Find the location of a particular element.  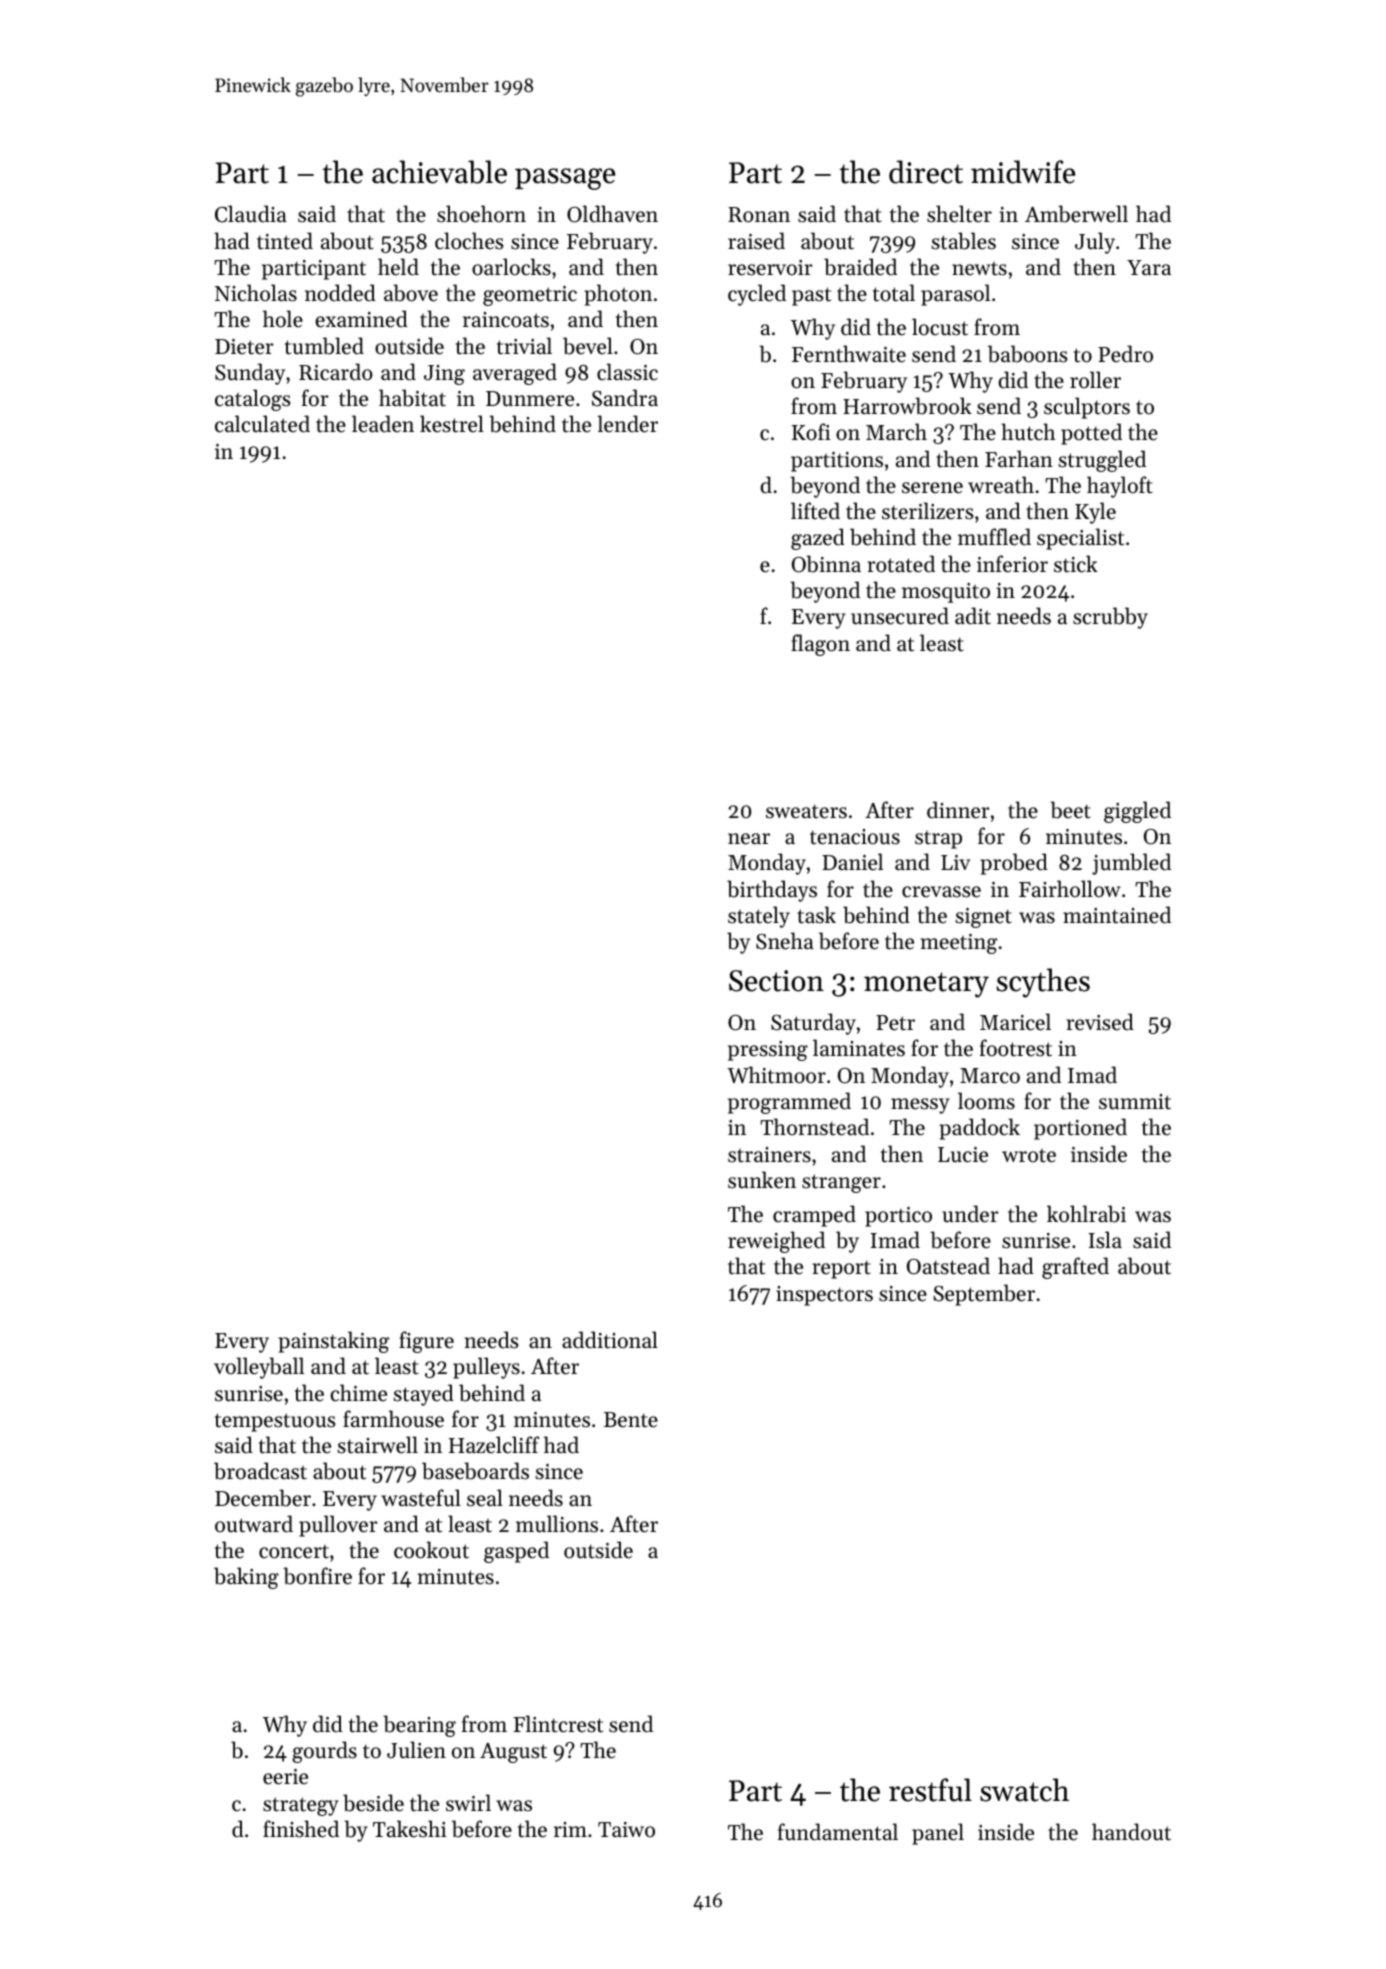

signet is located at coordinates (984, 918).
